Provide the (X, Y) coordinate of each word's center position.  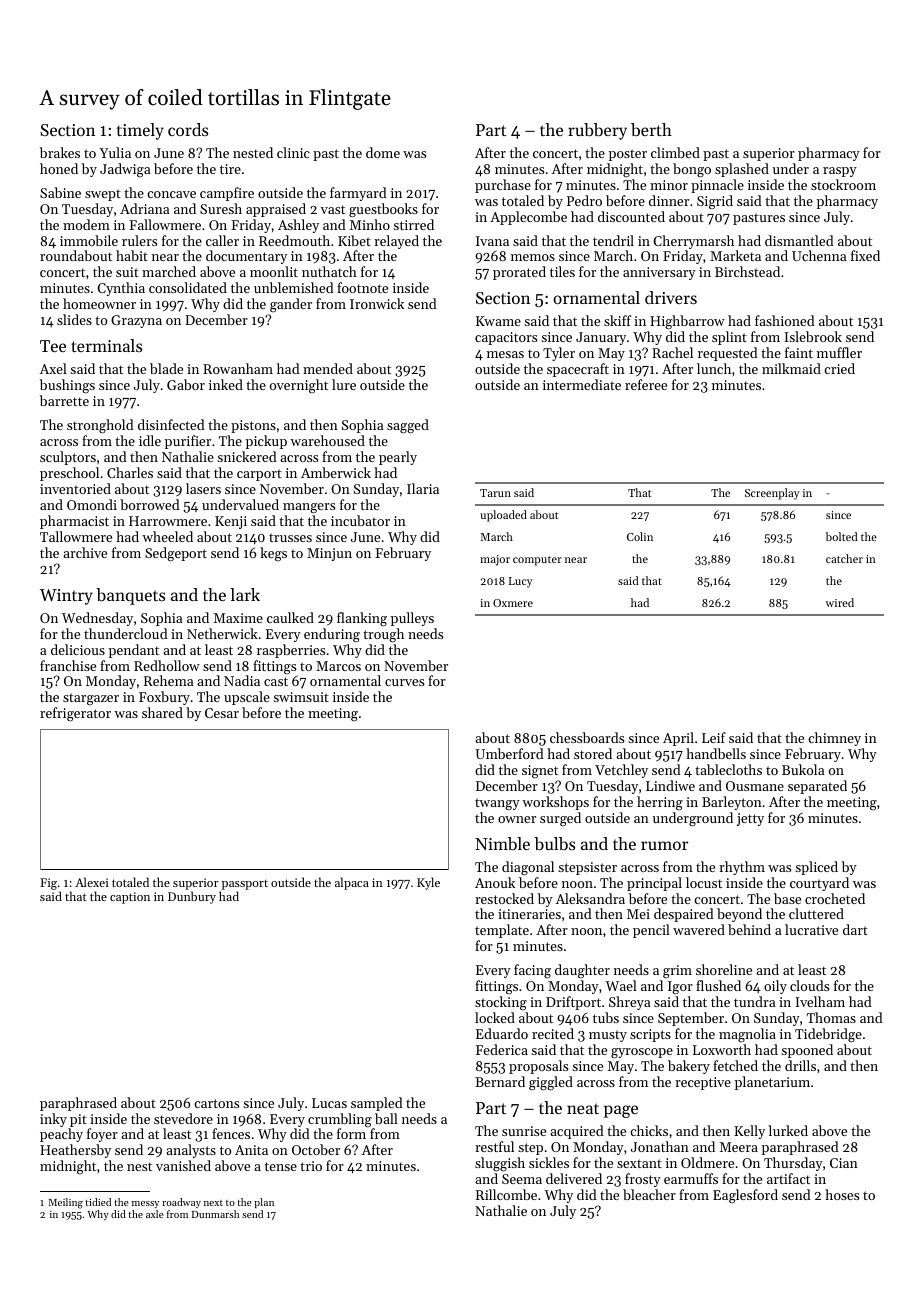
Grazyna (136, 321)
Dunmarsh (215, 1214)
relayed (396, 242)
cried (839, 368)
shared (162, 712)
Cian (844, 1163)
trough (383, 635)
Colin (640, 536)
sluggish (500, 1164)
